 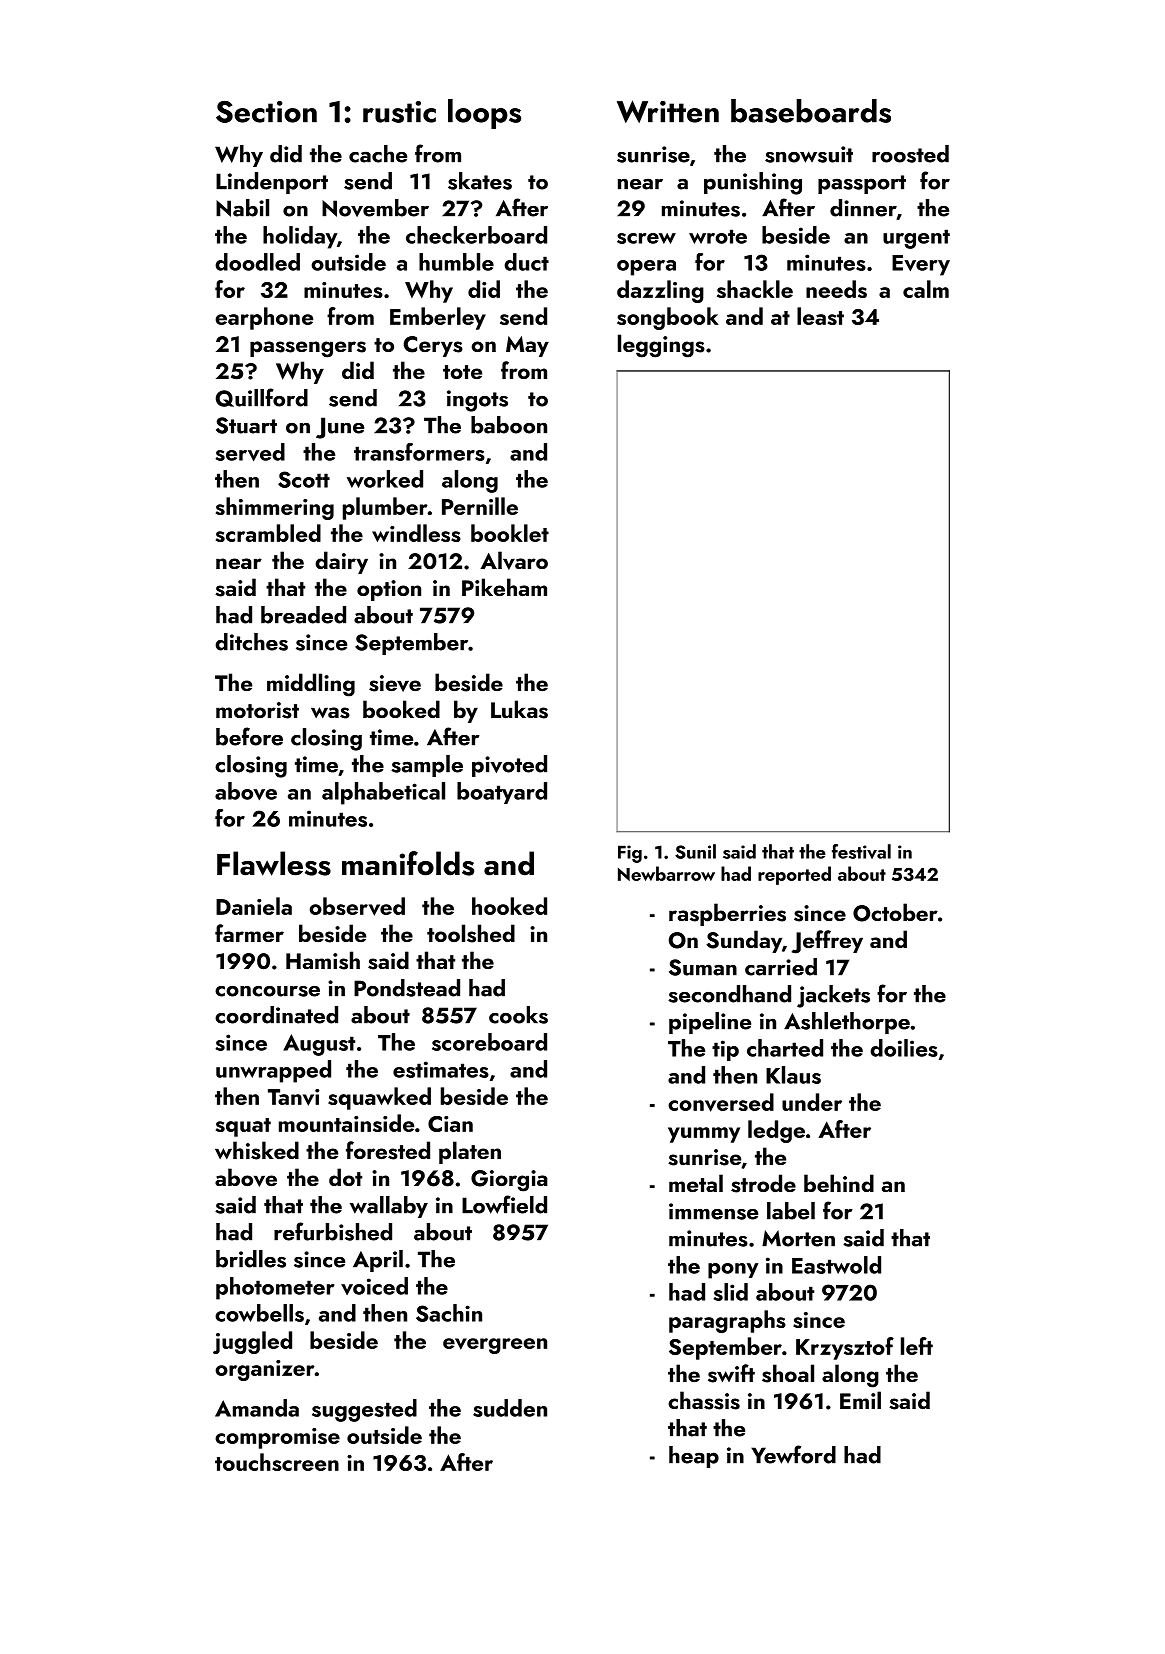 What do you see at coordinates (704, 1400) in the page?
I see `chassis` at bounding box center [704, 1400].
